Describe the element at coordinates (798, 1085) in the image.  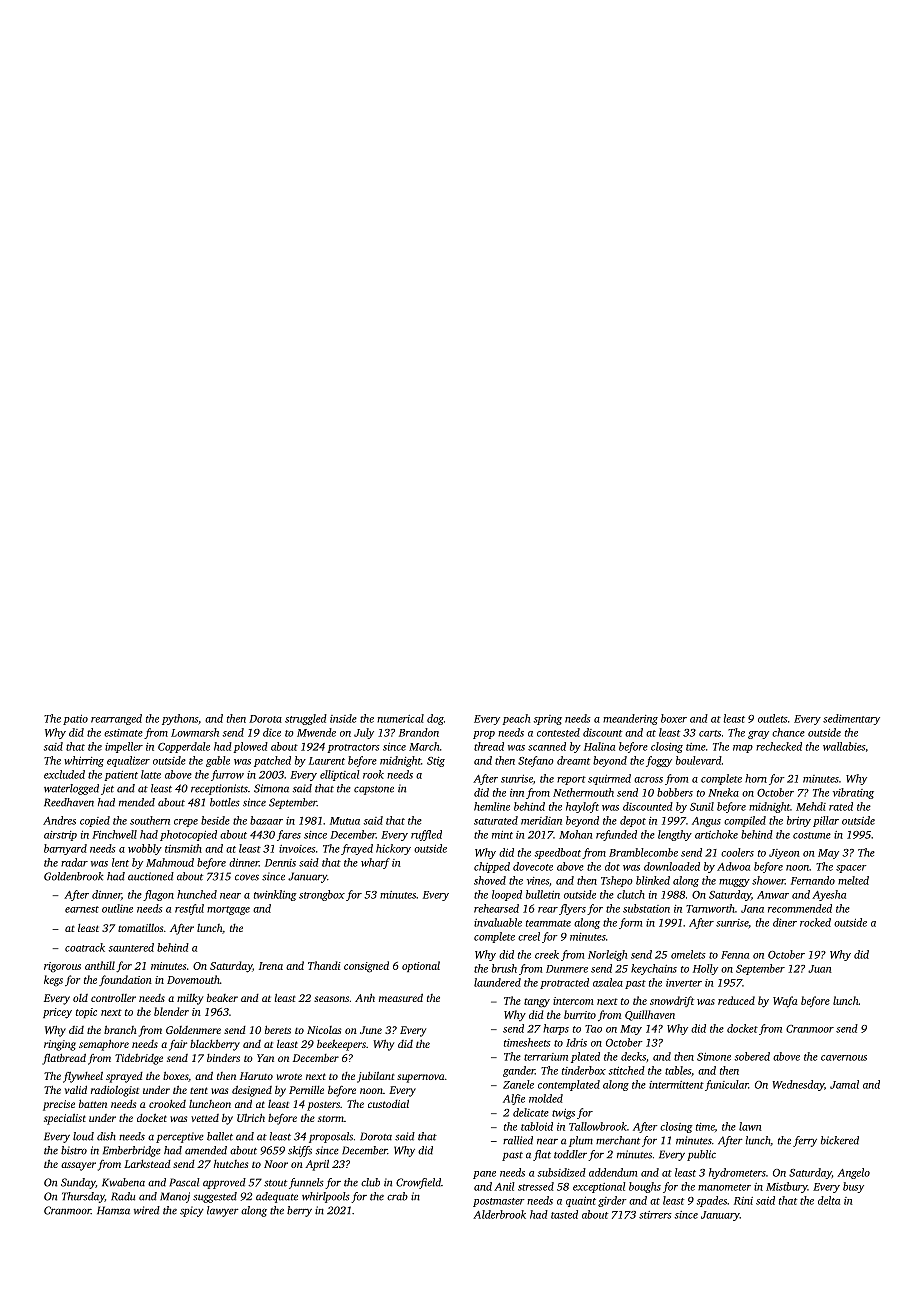
I see `Wednesday` at that location.
